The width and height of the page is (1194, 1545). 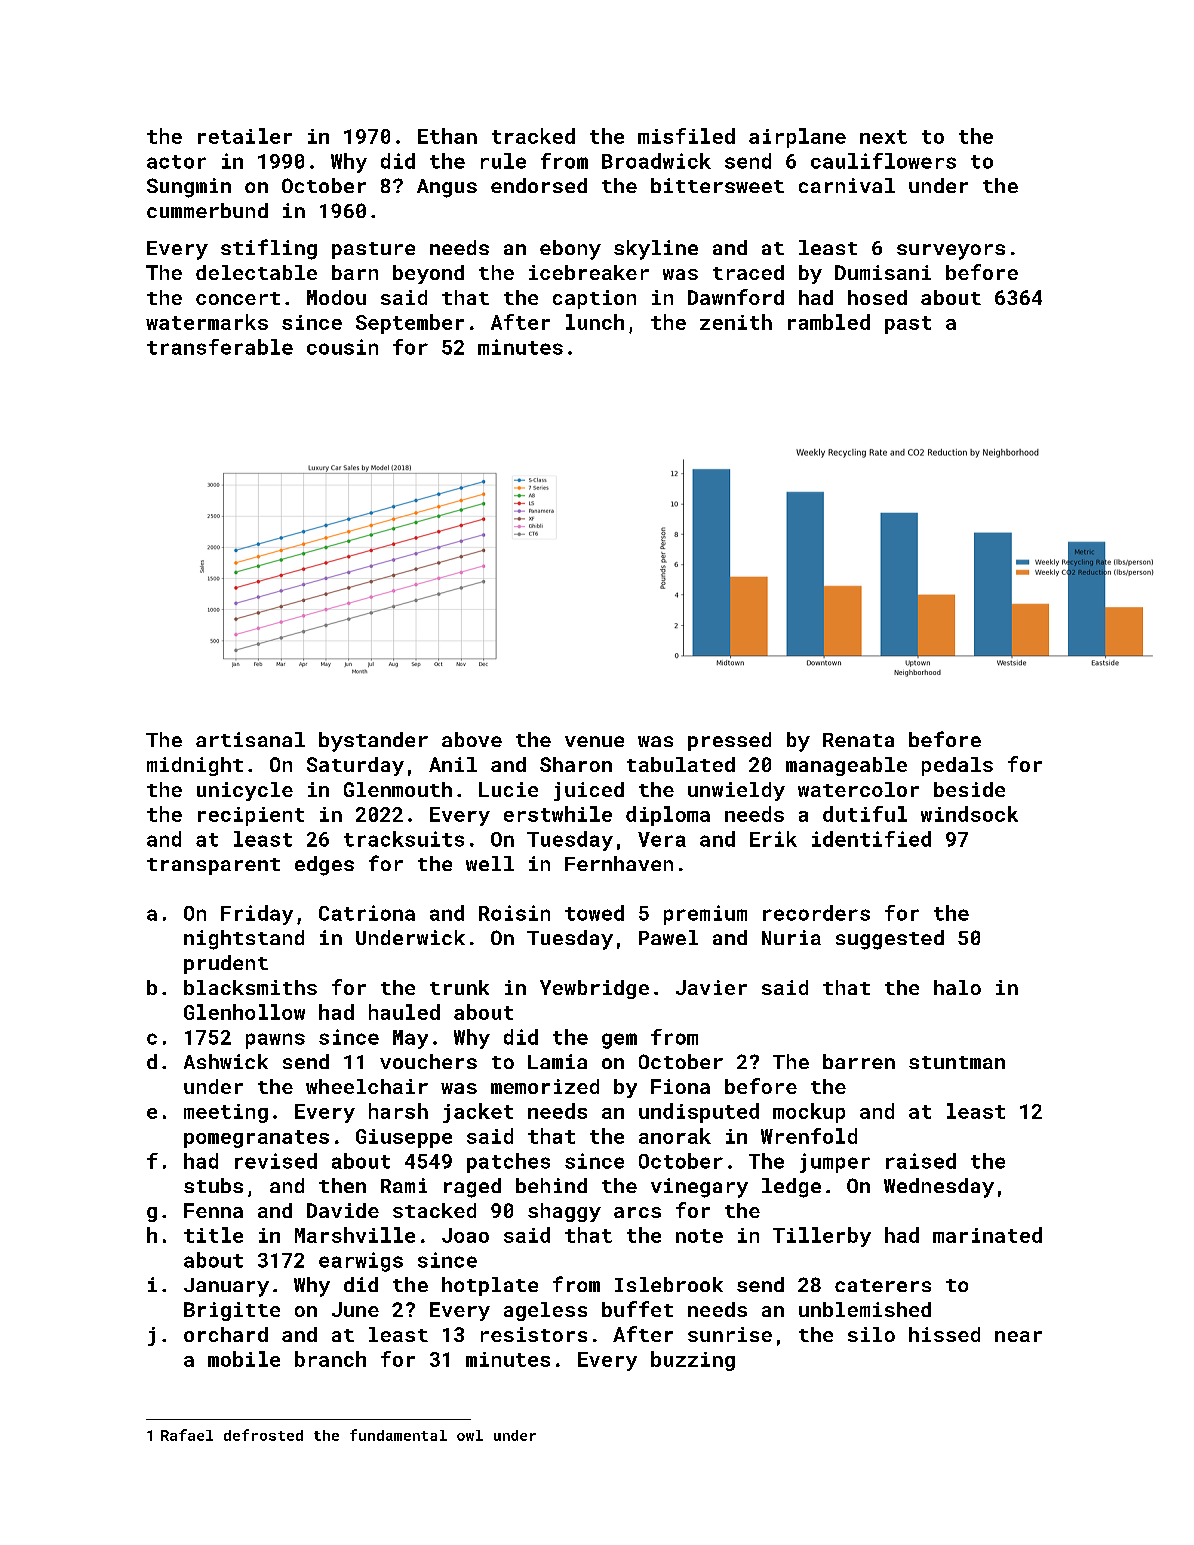 What do you see at coordinates (686, 136) in the page?
I see `misfiled` at bounding box center [686, 136].
